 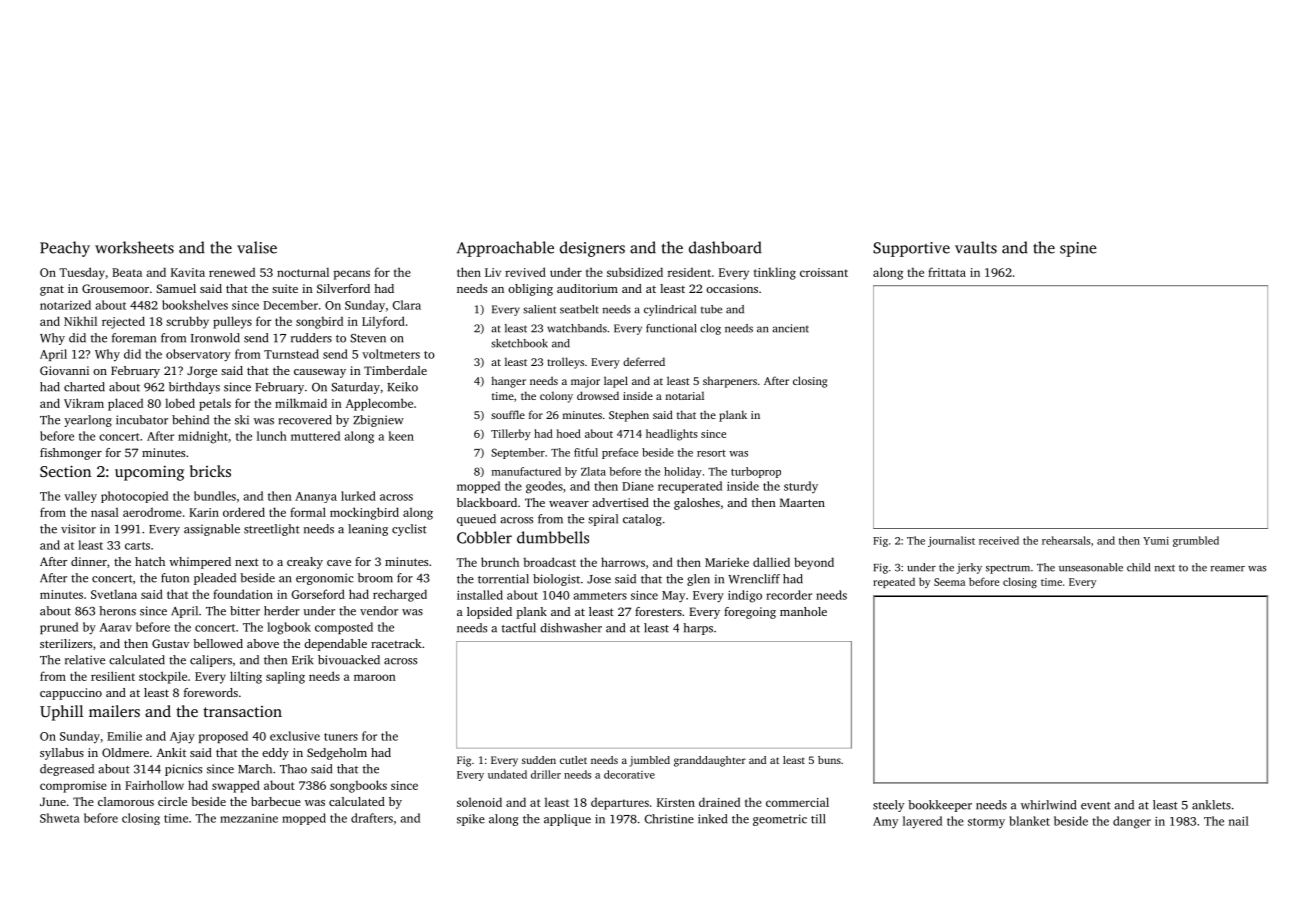 I want to click on dinner, so click(x=89, y=561).
